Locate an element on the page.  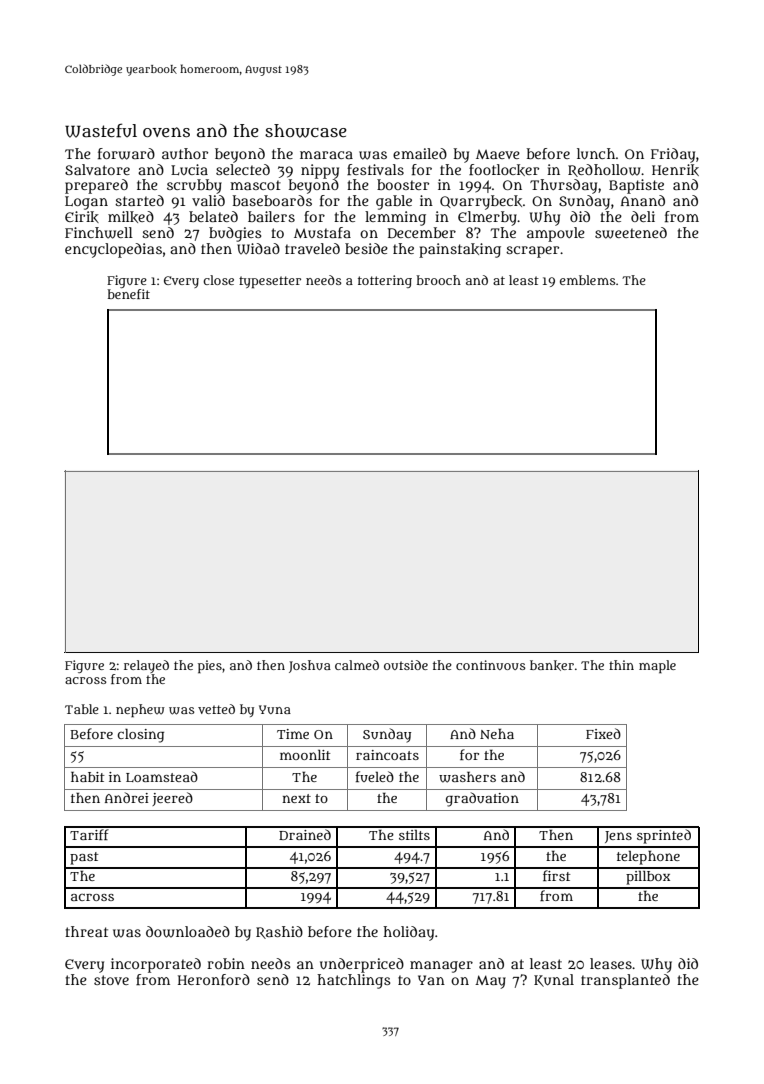
stove is located at coordinates (111, 980).
